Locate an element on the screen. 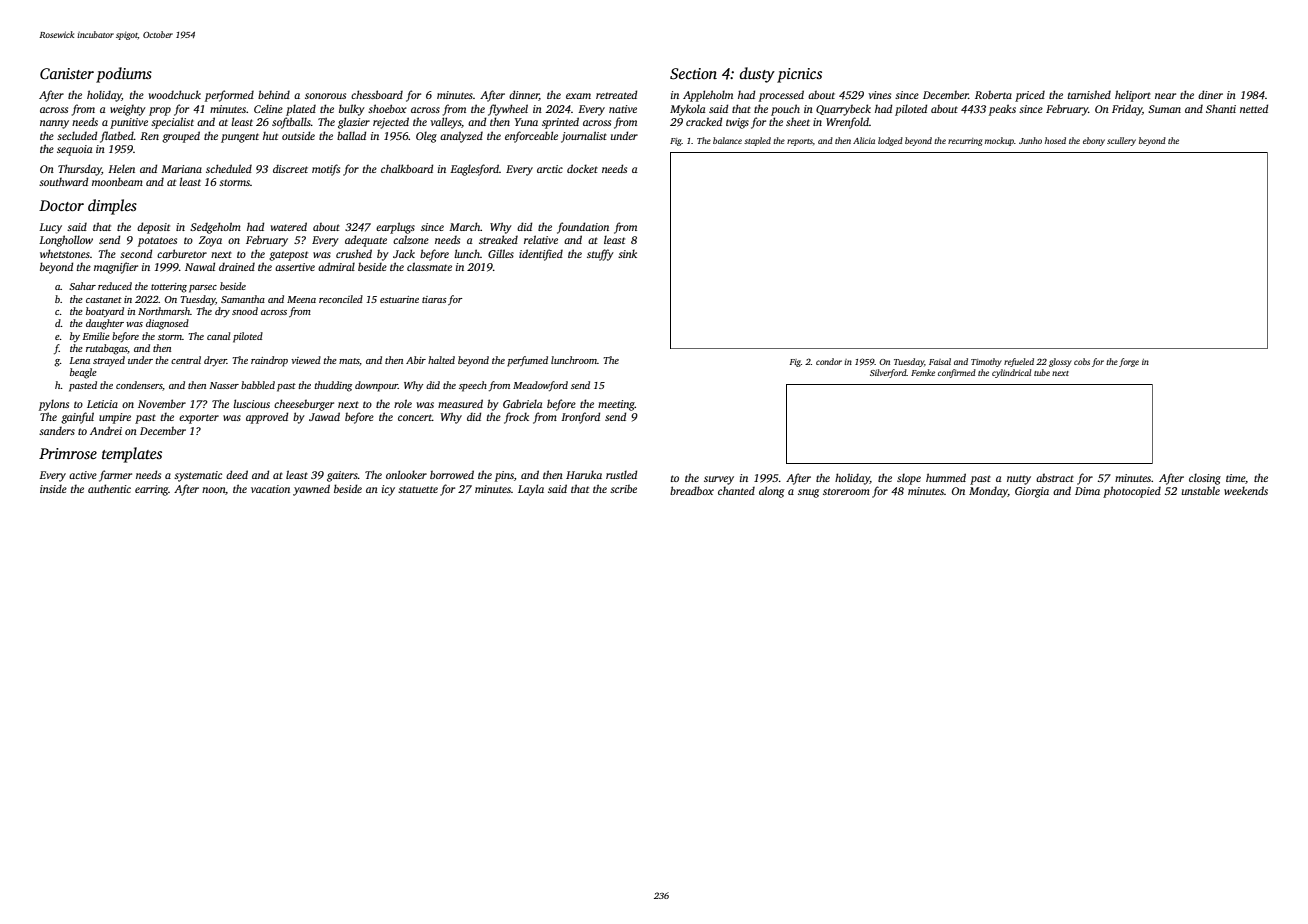 The image size is (1308, 924). Canister is located at coordinates (67, 74).
